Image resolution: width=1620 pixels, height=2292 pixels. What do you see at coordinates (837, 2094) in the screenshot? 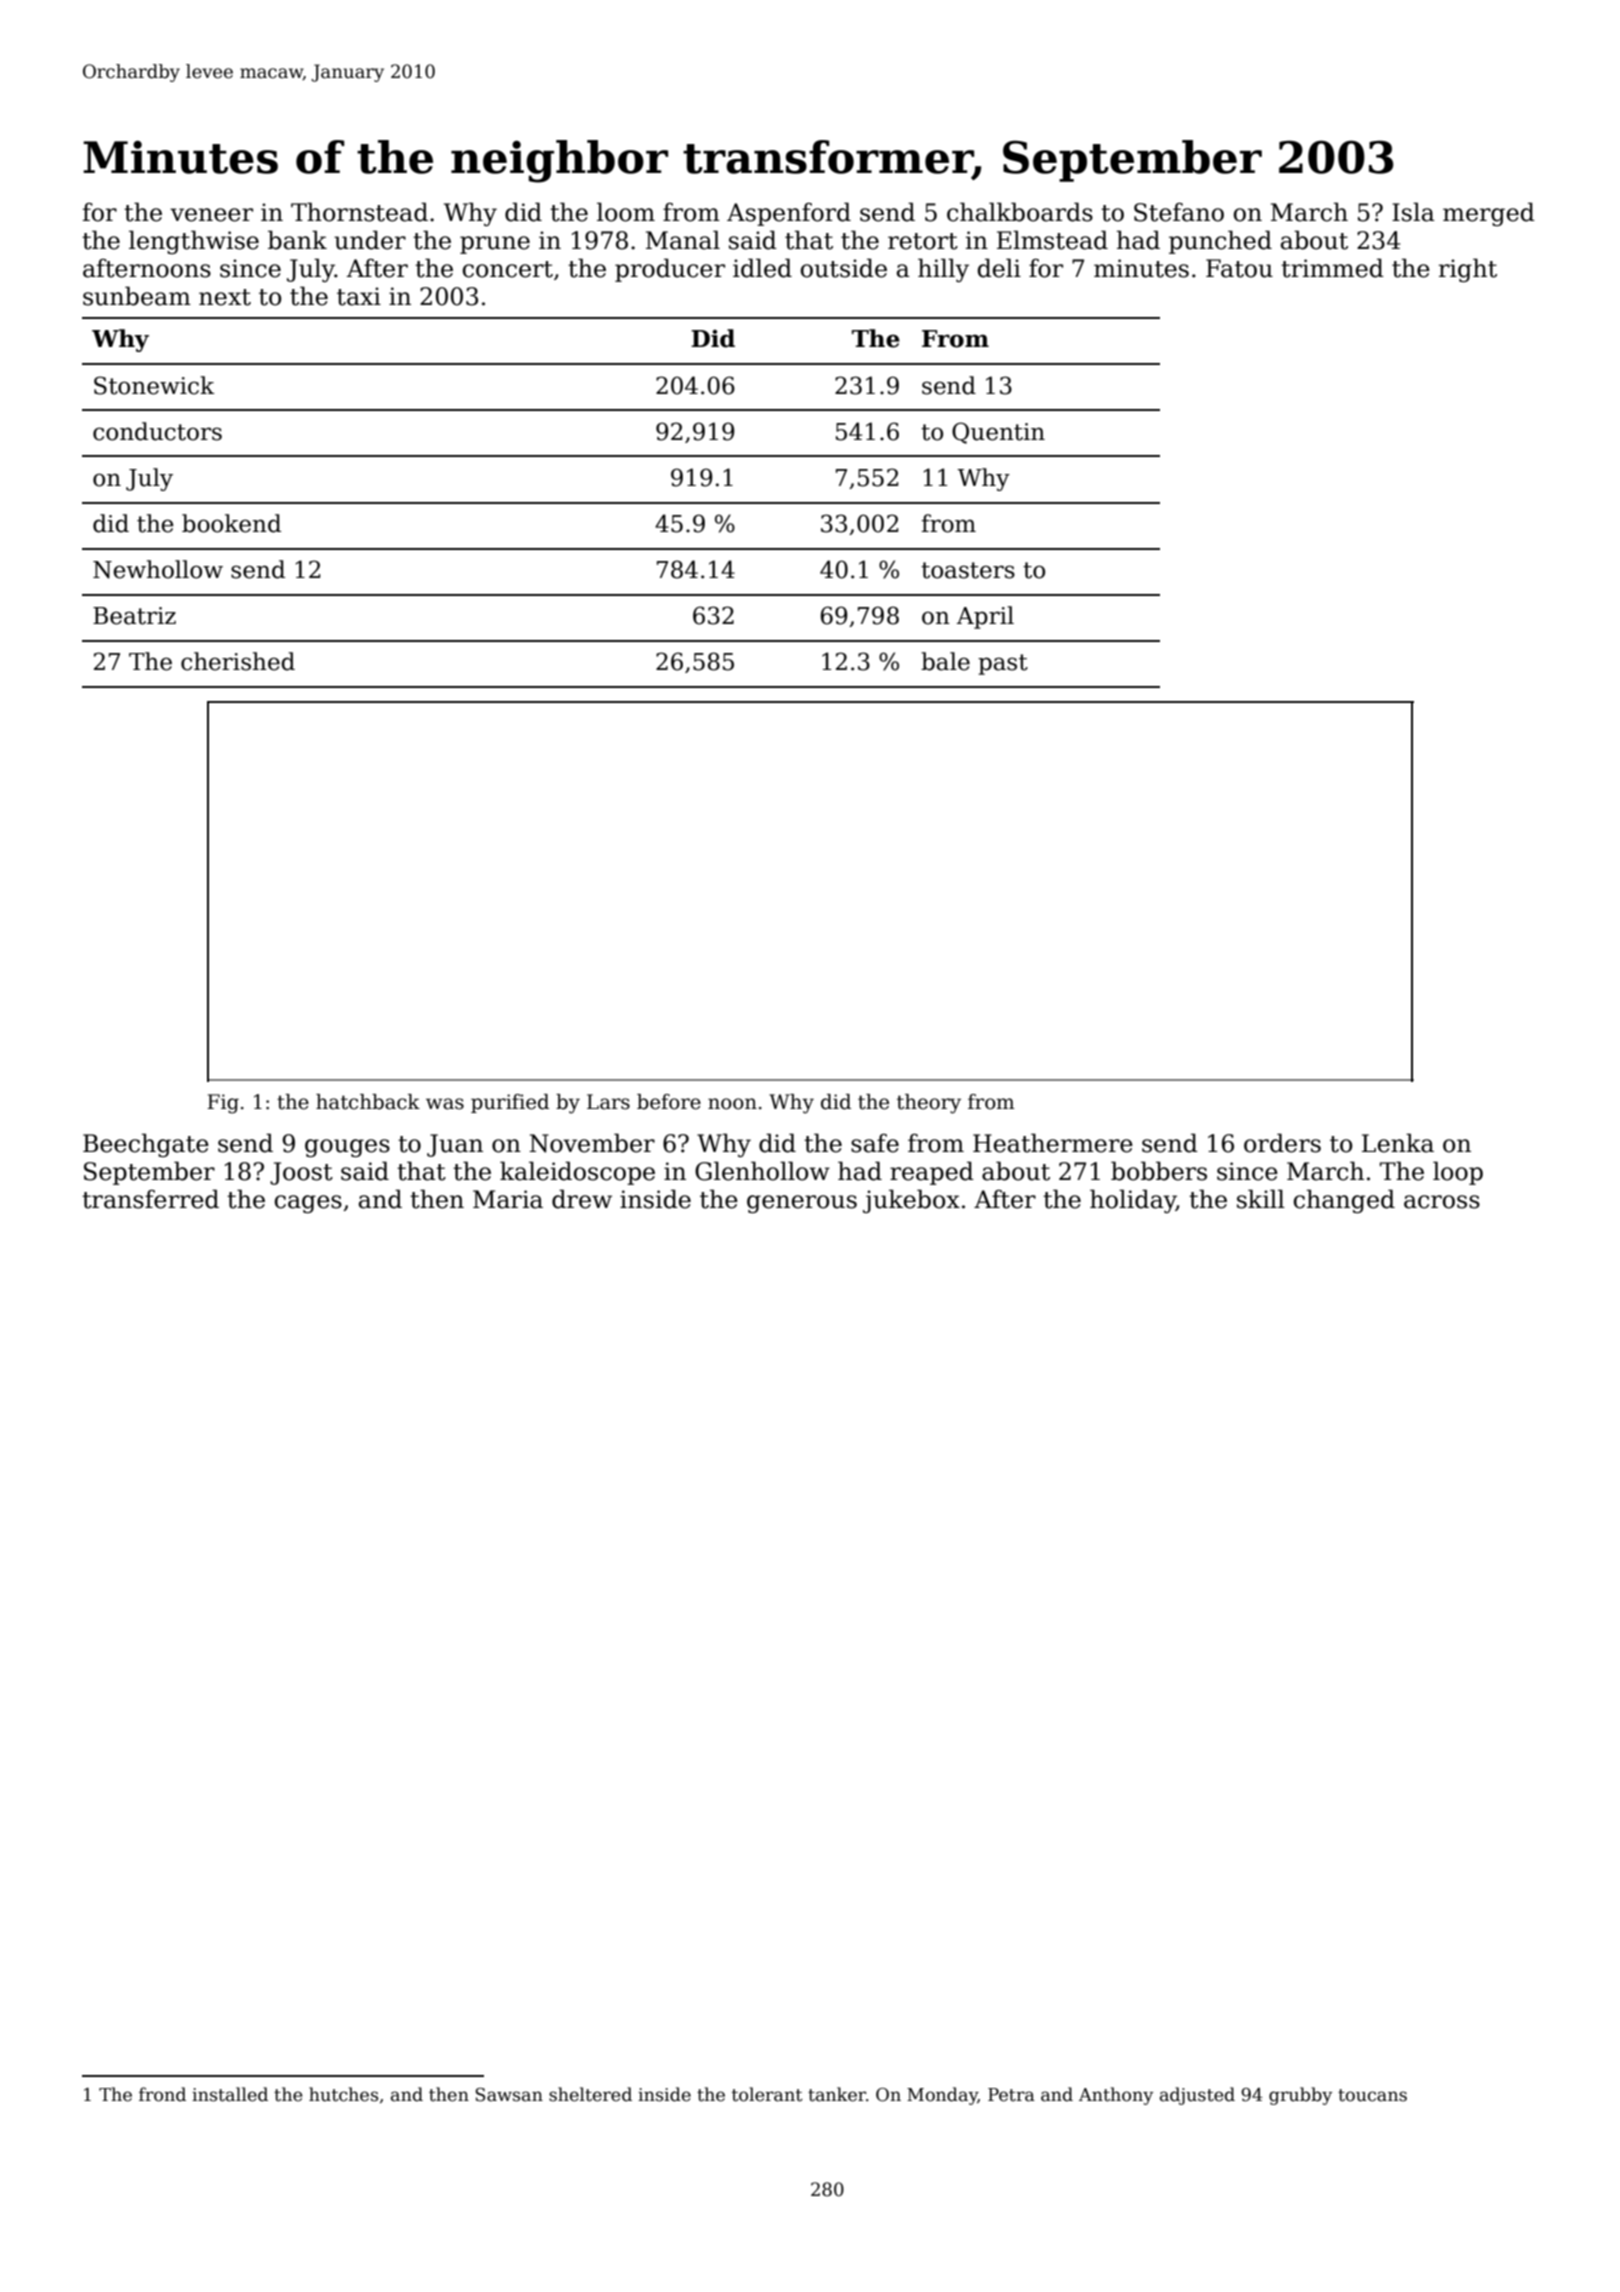
I see `tanker` at bounding box center [837, 2094].
